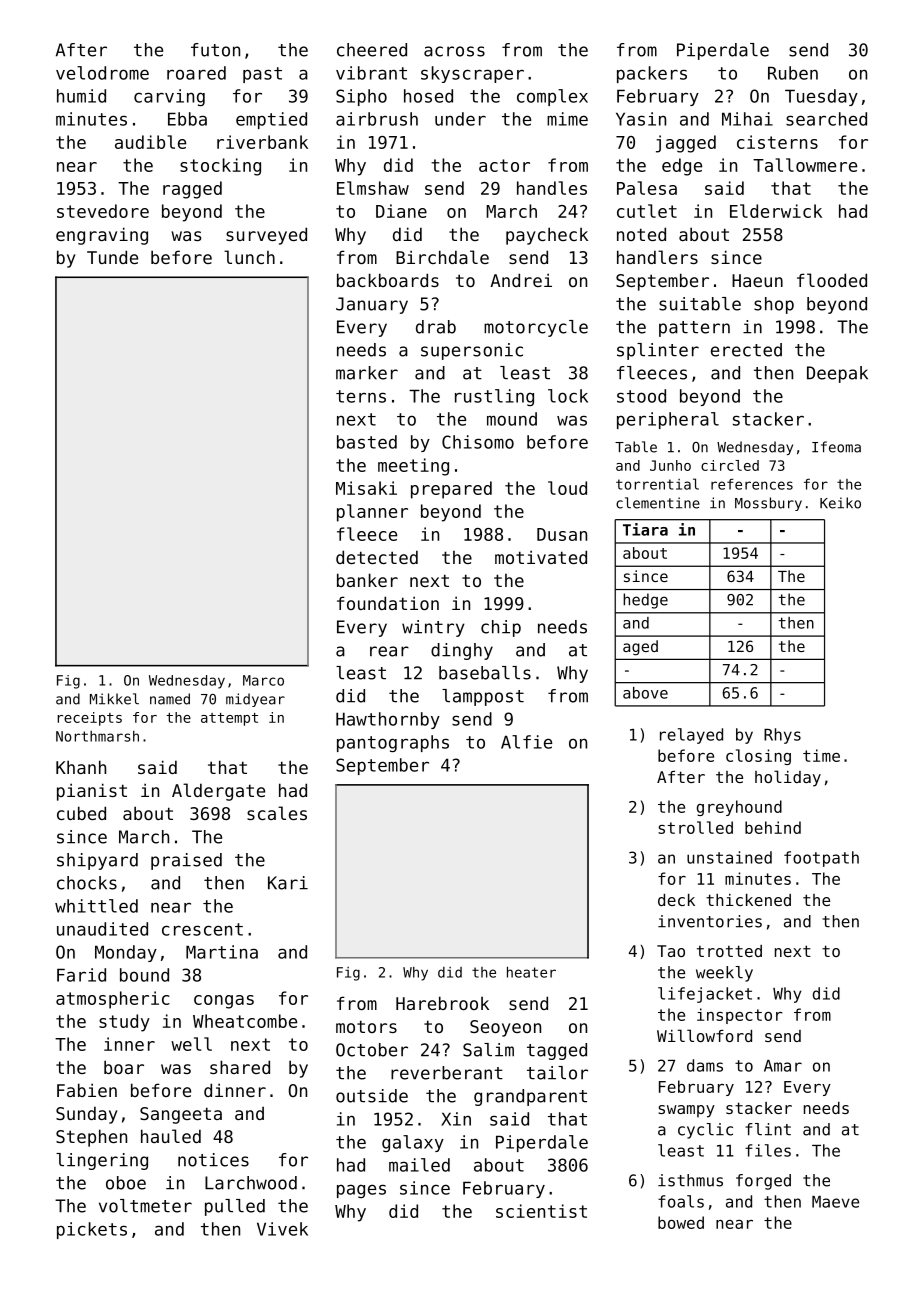  What do you see at coordinates (485, 673) in the screenshot?
I see `baseballs` at bounding box center [485, 673].
